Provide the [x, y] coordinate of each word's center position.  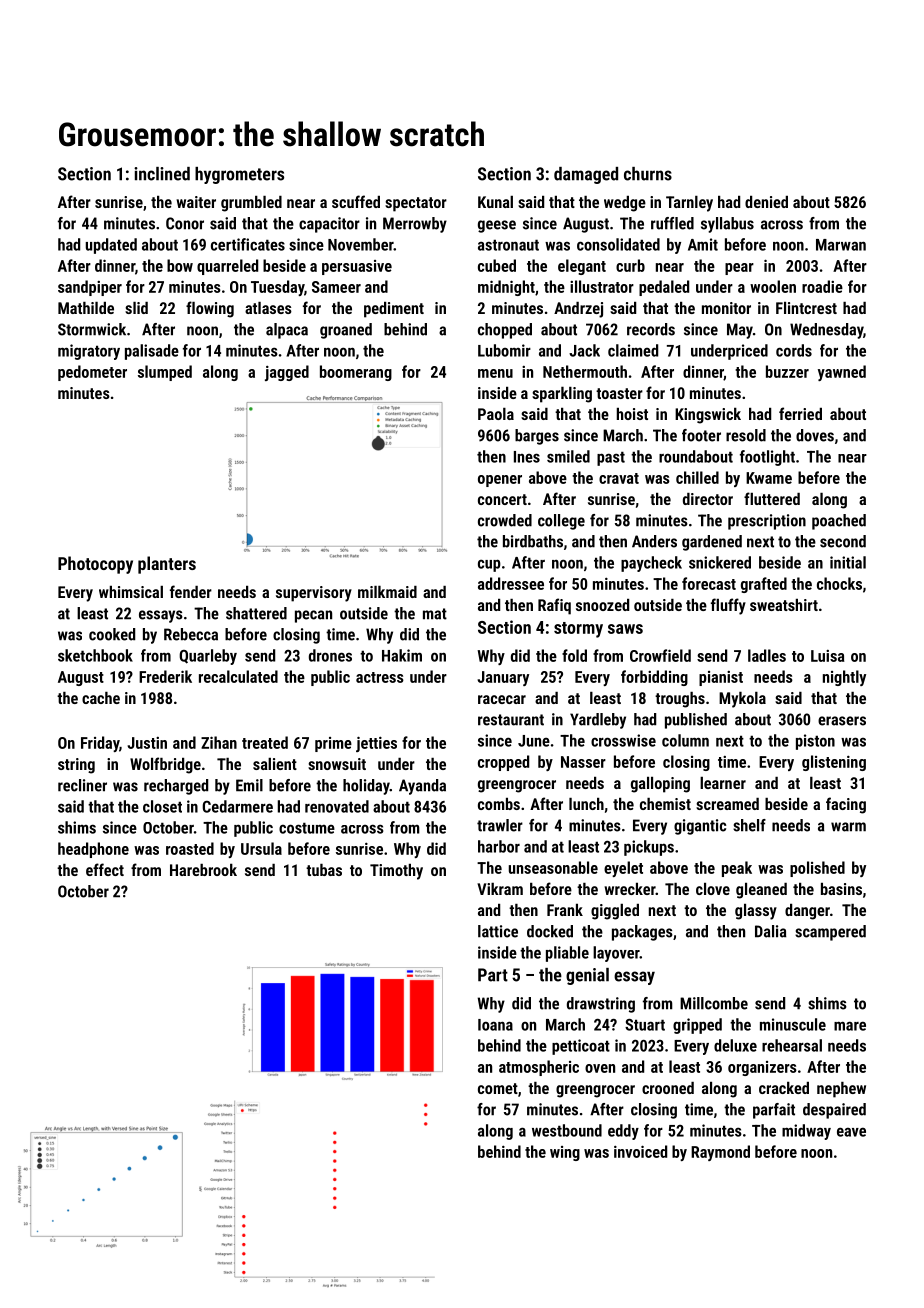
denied [766, 202]
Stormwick [92, 329]
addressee [511, 583]
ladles [767, 655]
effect [105, 869]
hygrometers [239, 175]
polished [817, 869]
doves [815, 435]
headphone [93, 850]
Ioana [495, 1025]
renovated [337, 806]
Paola [496, 414]
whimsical [131, 592]
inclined [162, 174]
